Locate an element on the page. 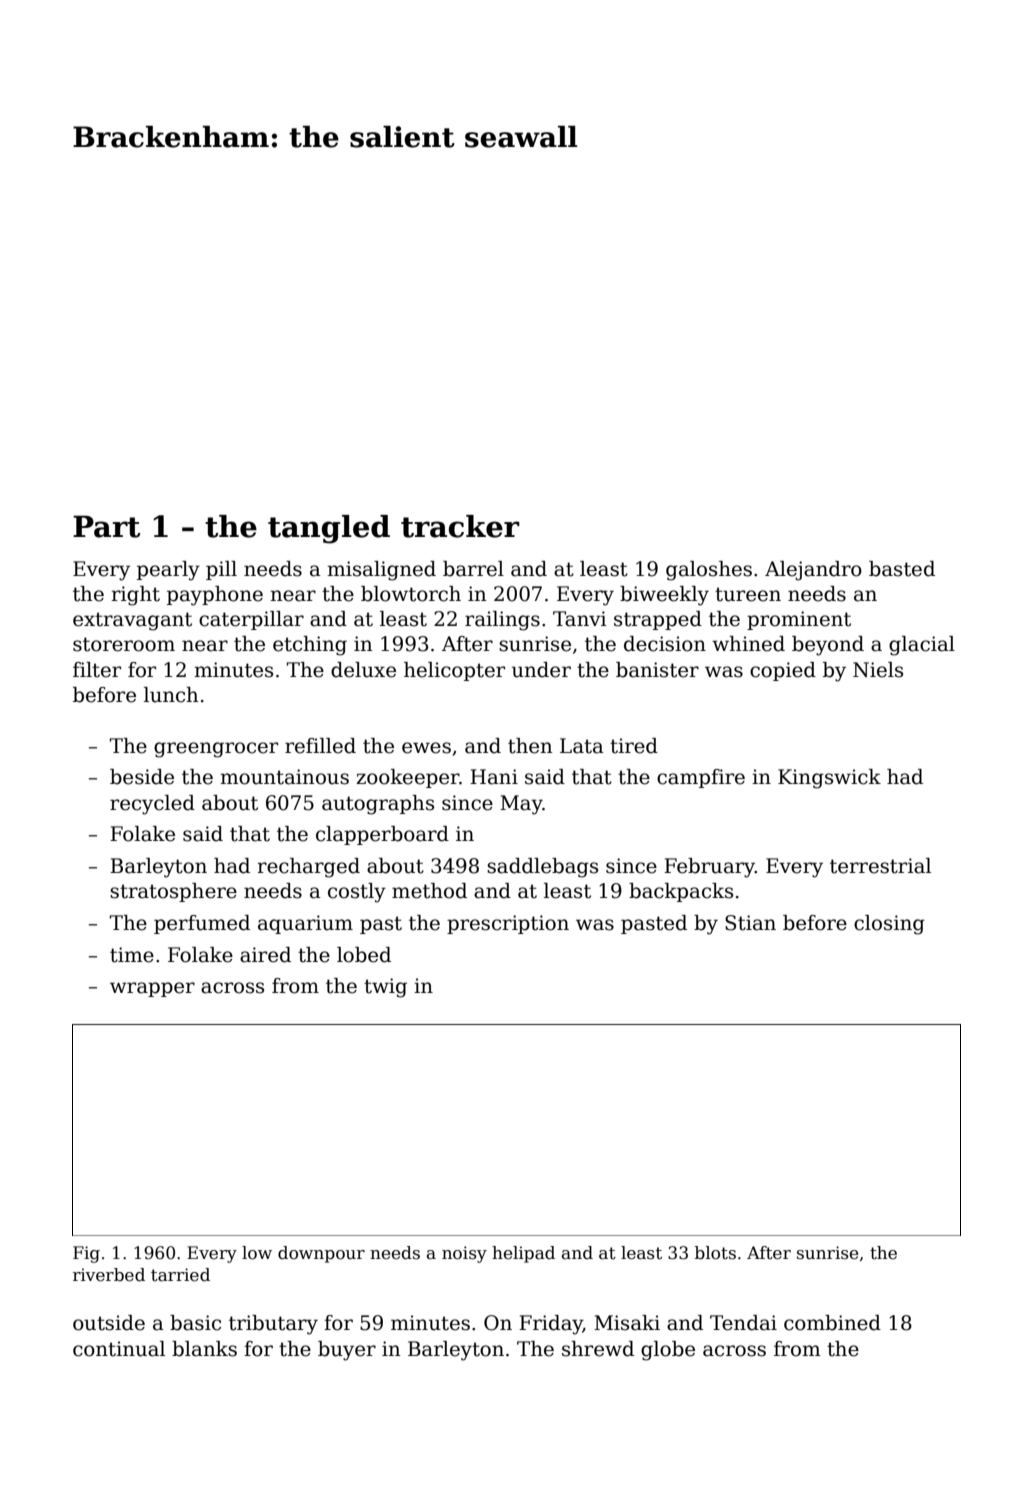 Image resolution: width=1033 pixels, height=1496 pixels. tangled is located at coordinates (329, 529).
